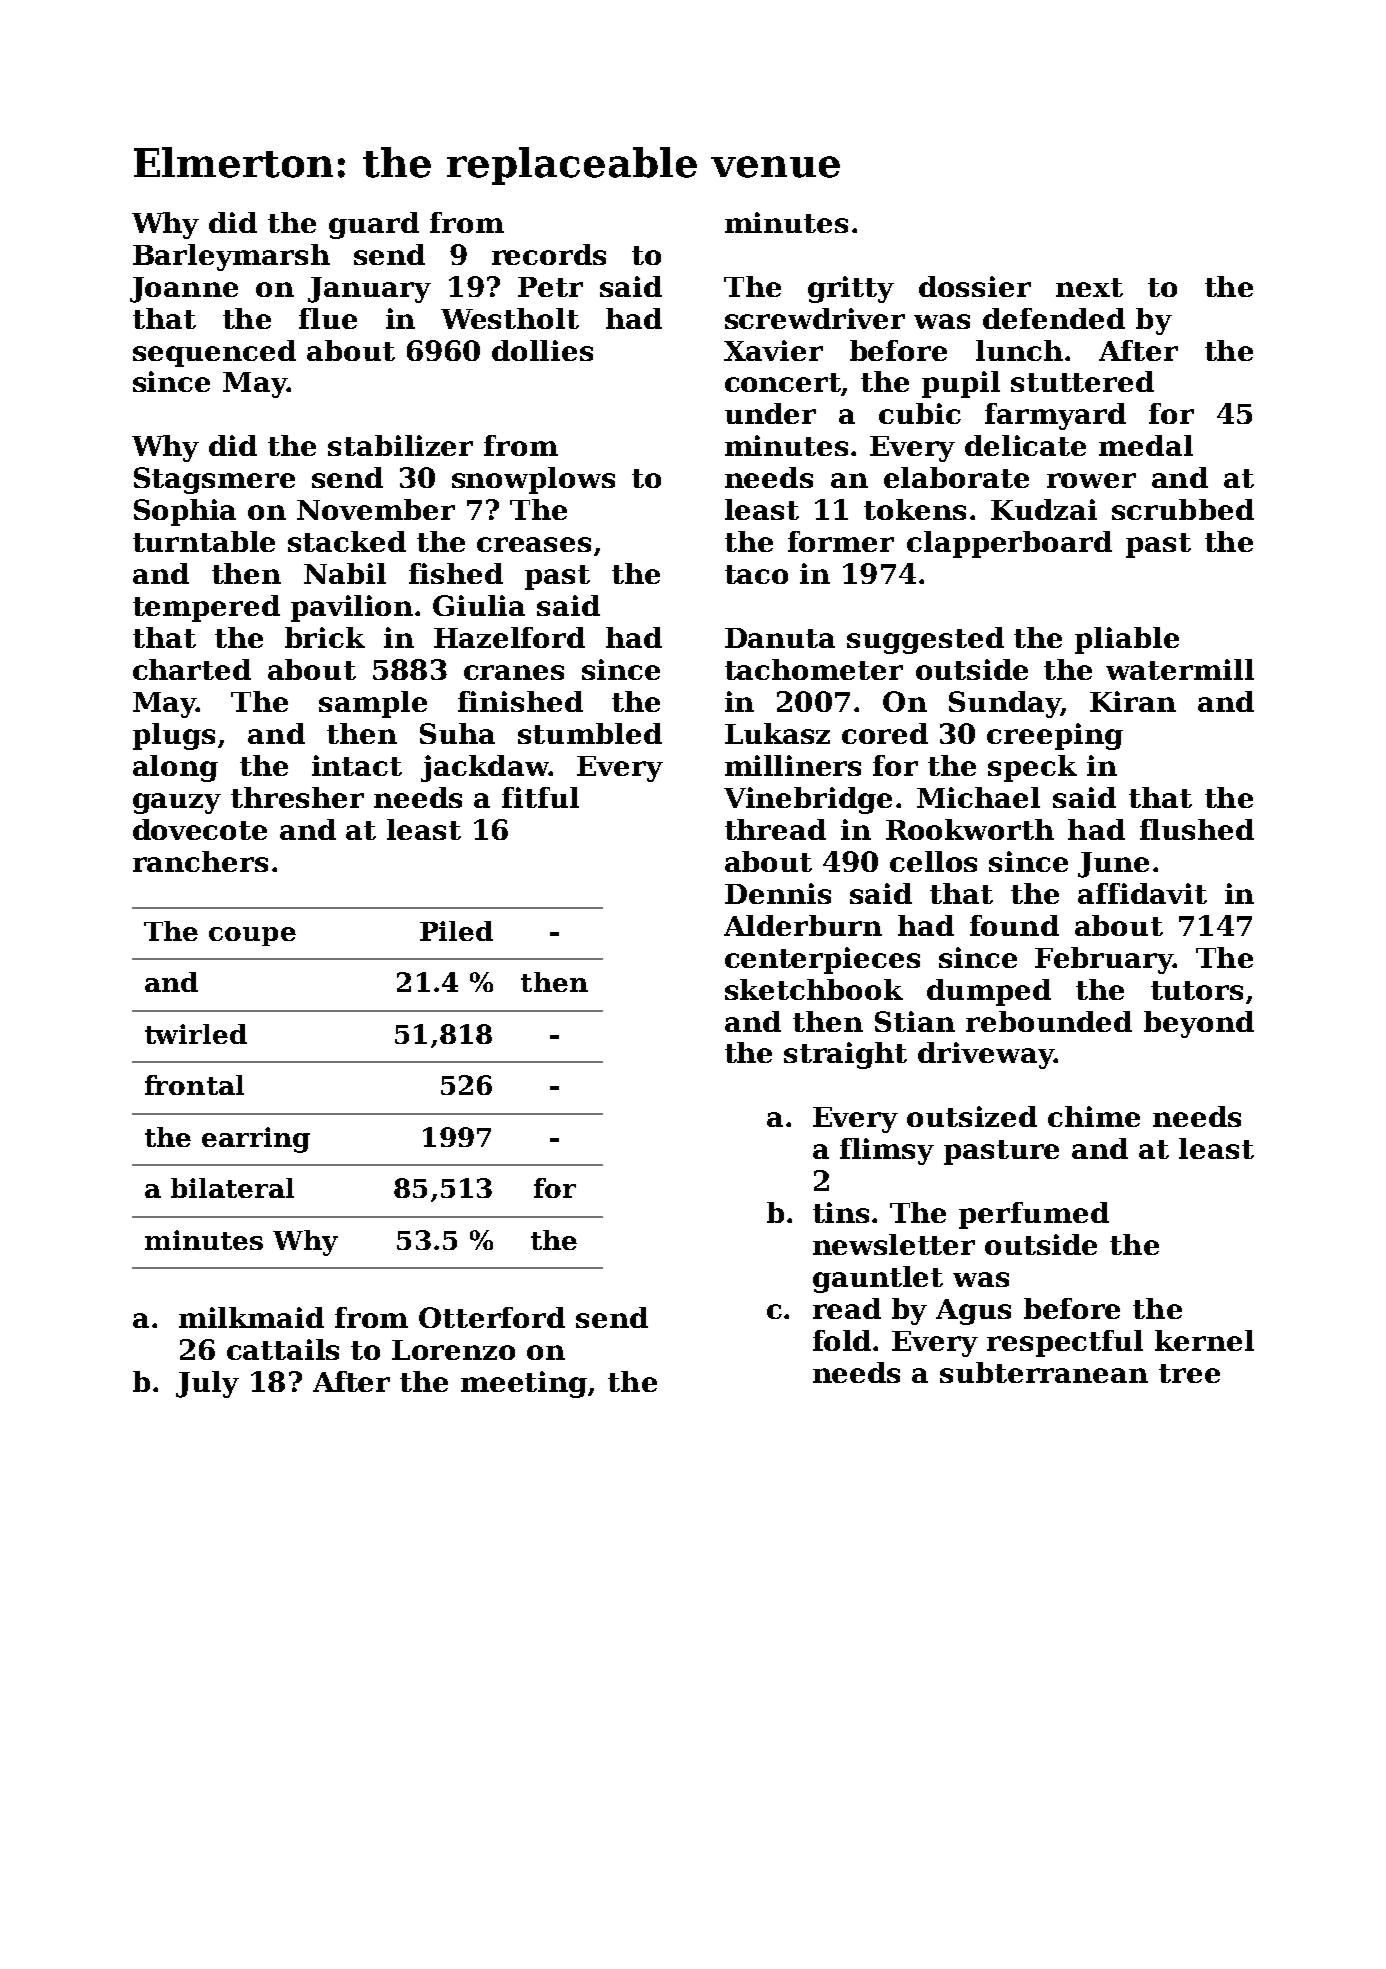  I want to click on meeting, so click(524, 1384).
